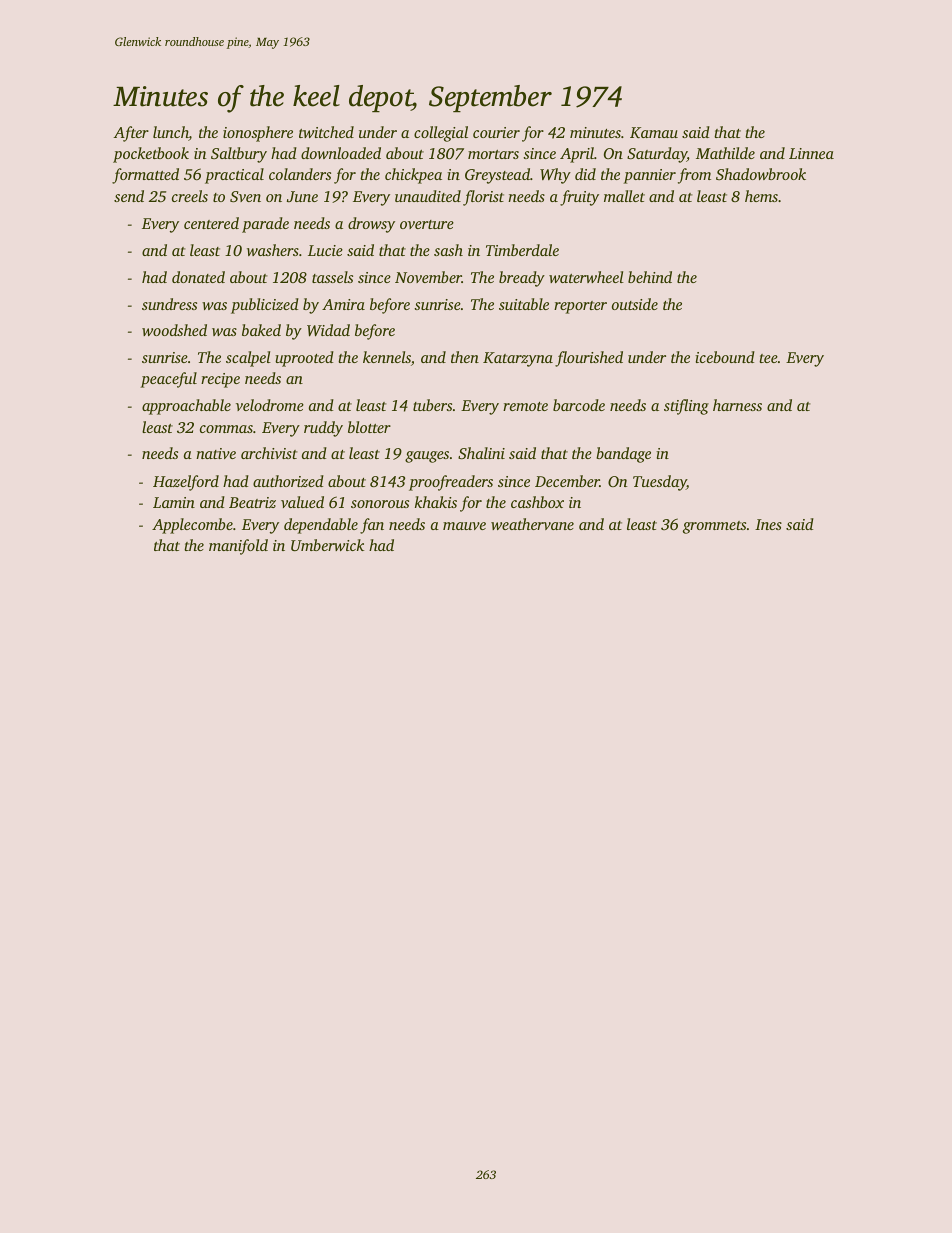  I want to click on grommets, so click(714, 527).
